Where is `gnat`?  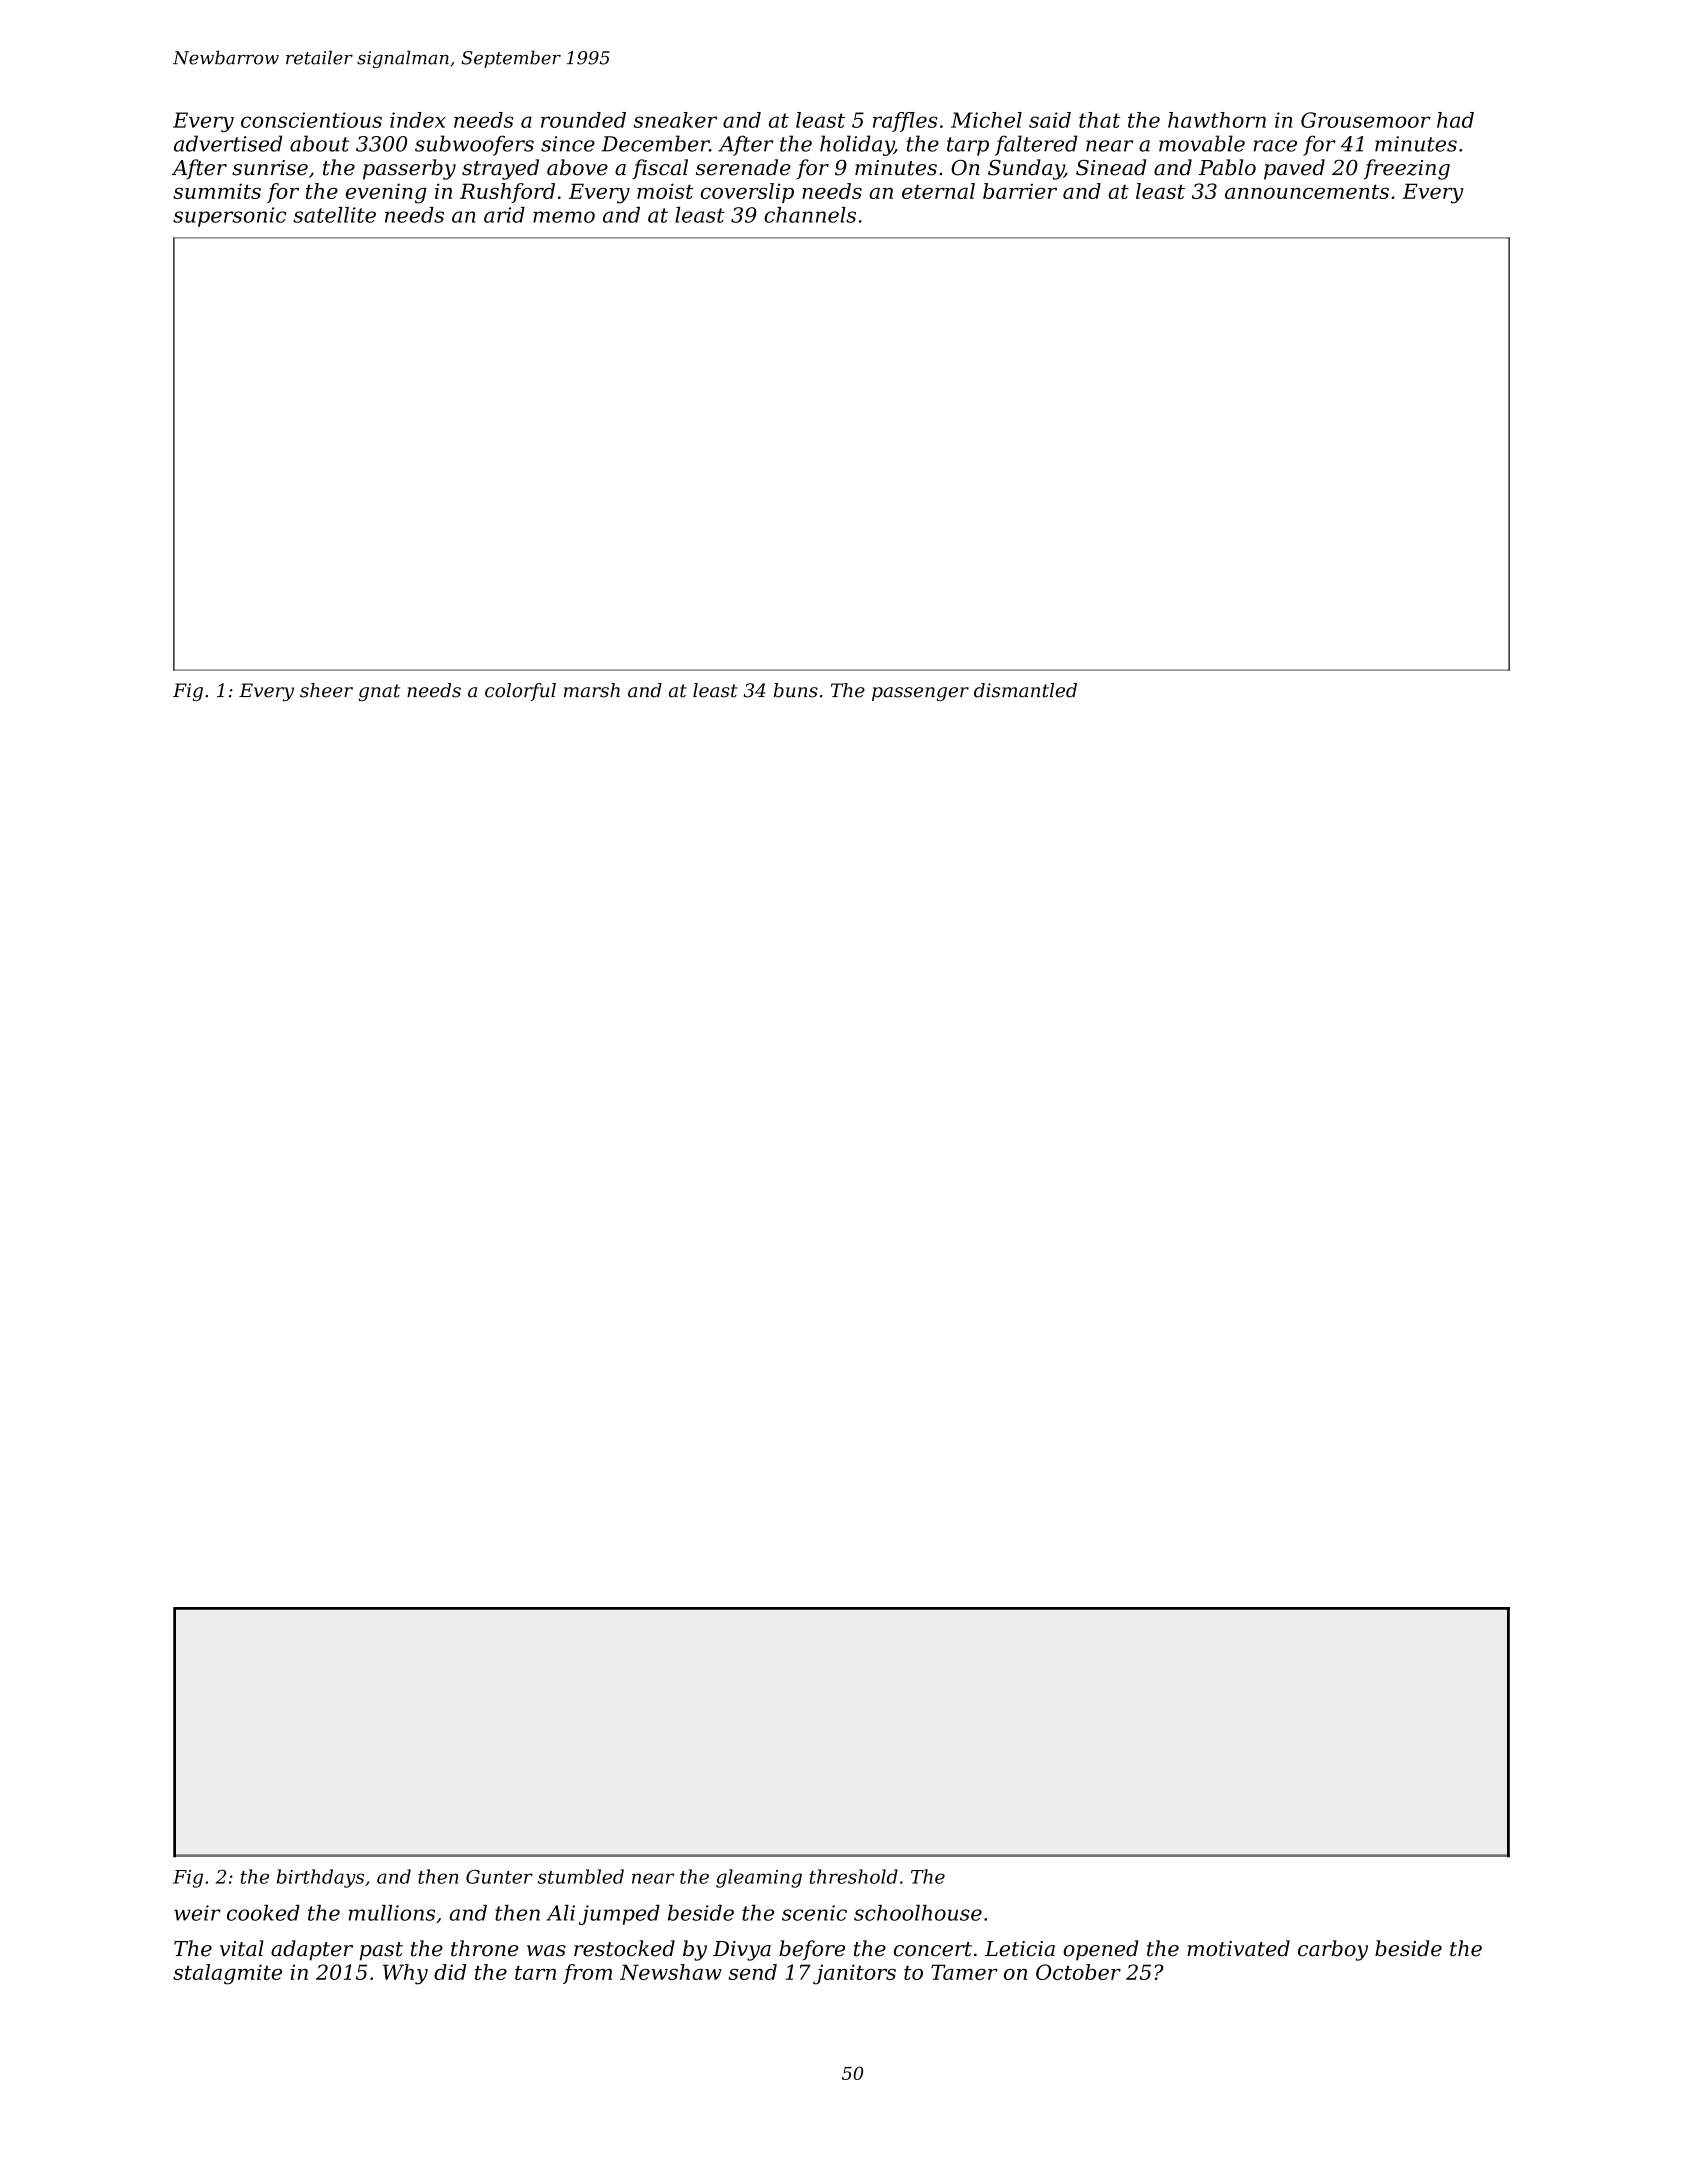
gnat is located at coordinates (379, 692).
